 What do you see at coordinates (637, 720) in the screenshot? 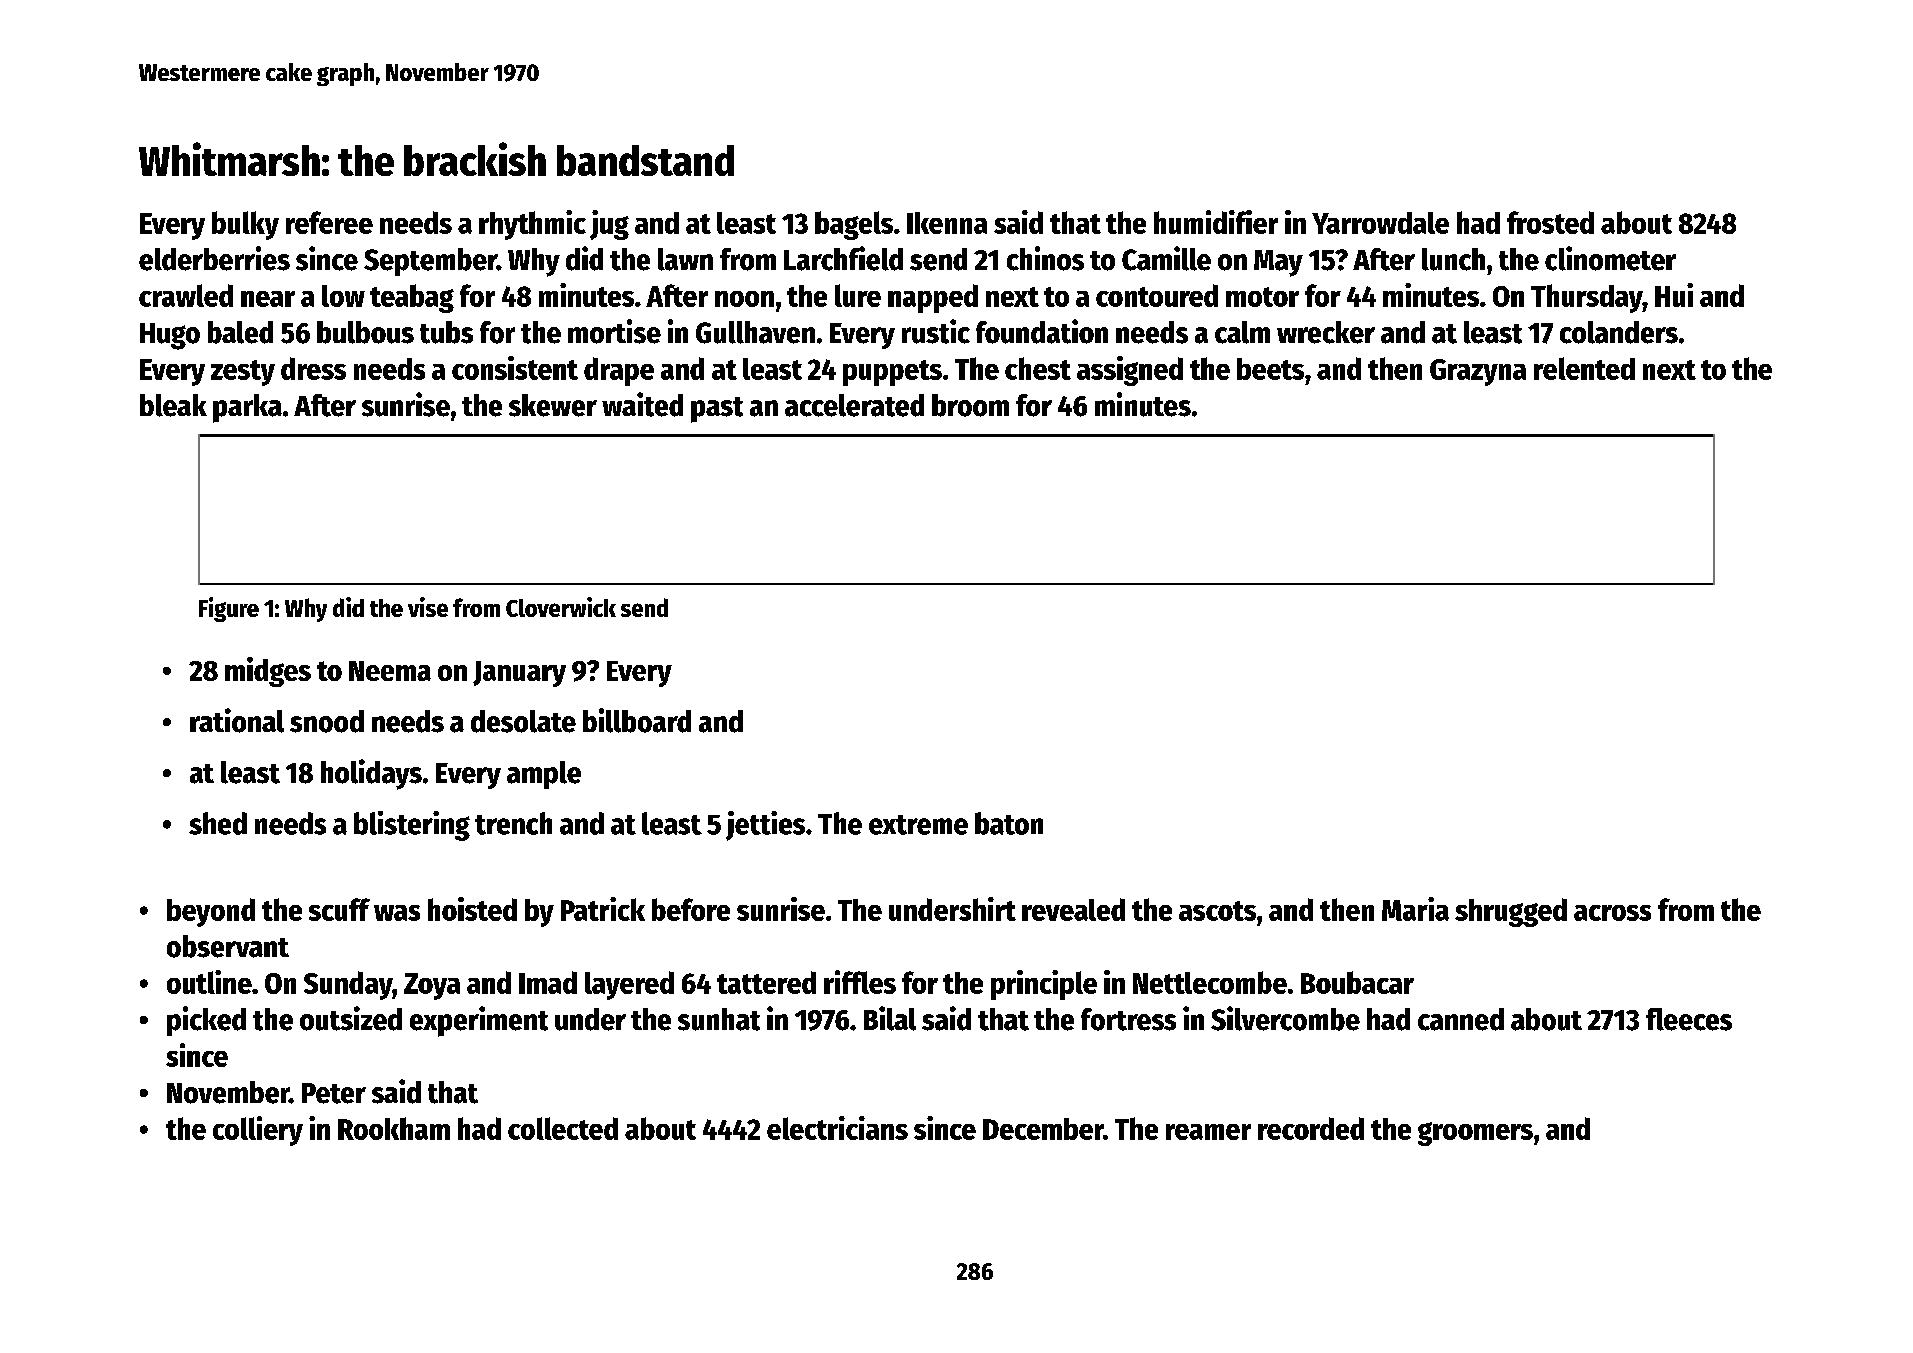
I see `billboard` at bounding box center [637, 720].
